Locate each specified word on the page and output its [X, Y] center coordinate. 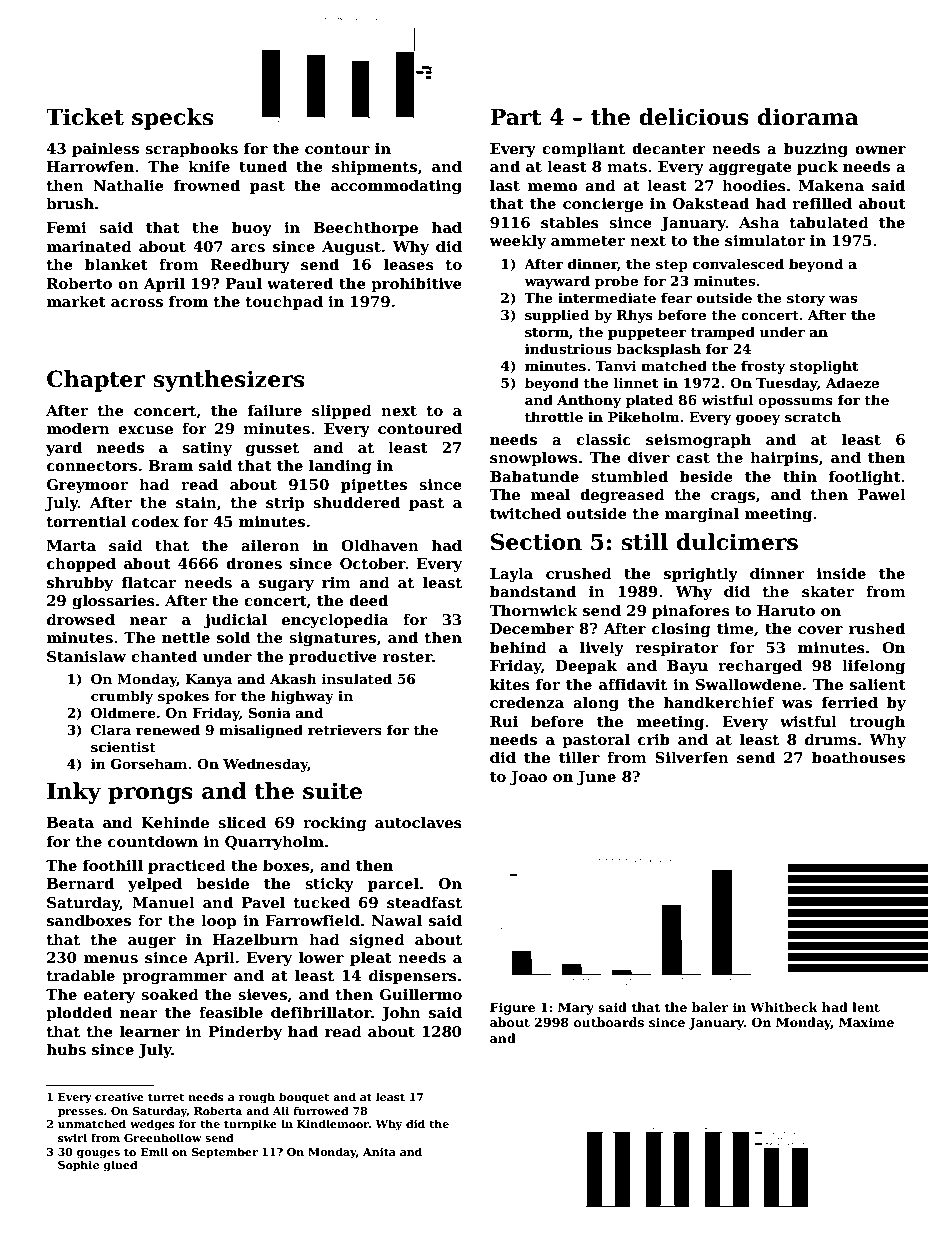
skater [828, 591]
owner [880, 150]
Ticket [85, 117]
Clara [111, 729]
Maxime [866, 1022]
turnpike [250, 1125]
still [644, 542]
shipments [374, 167]
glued [120, 1166]
